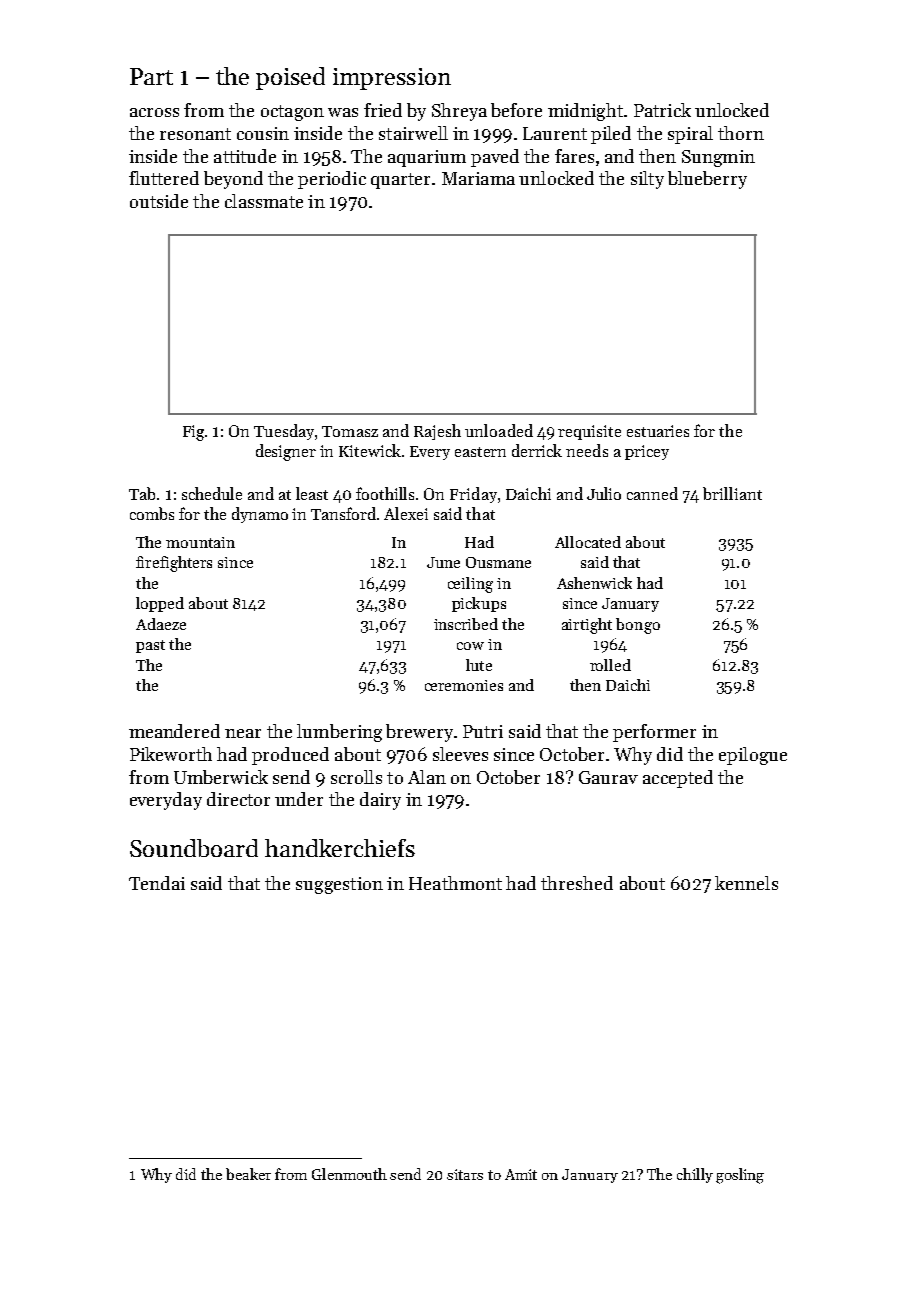  What do you see at coordinates (248, 1174) in the screenshot?
I see `beaker` at bounding box center [248, 1174].
